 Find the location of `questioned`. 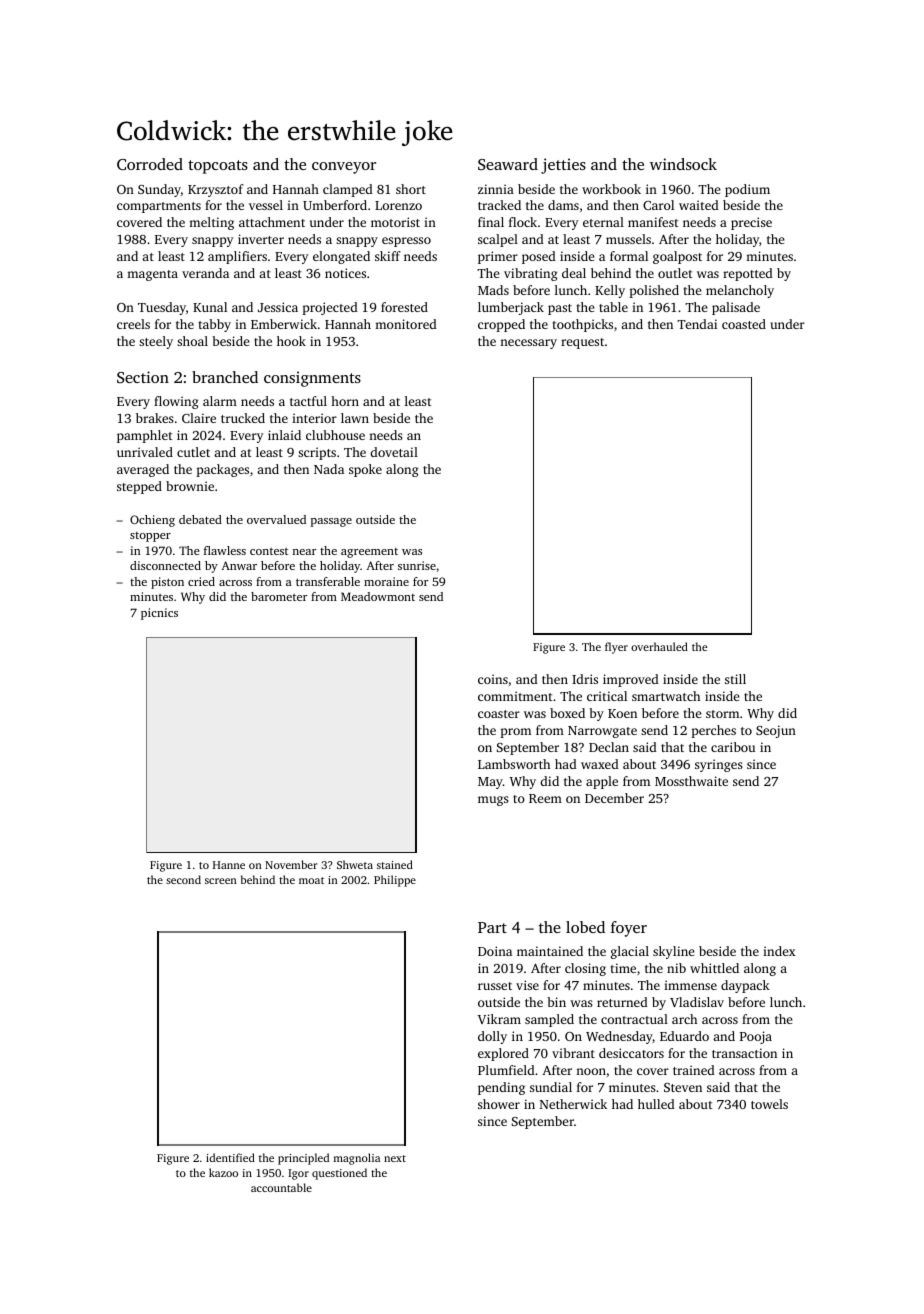

questioned is located at coordinates (339, 1174).
